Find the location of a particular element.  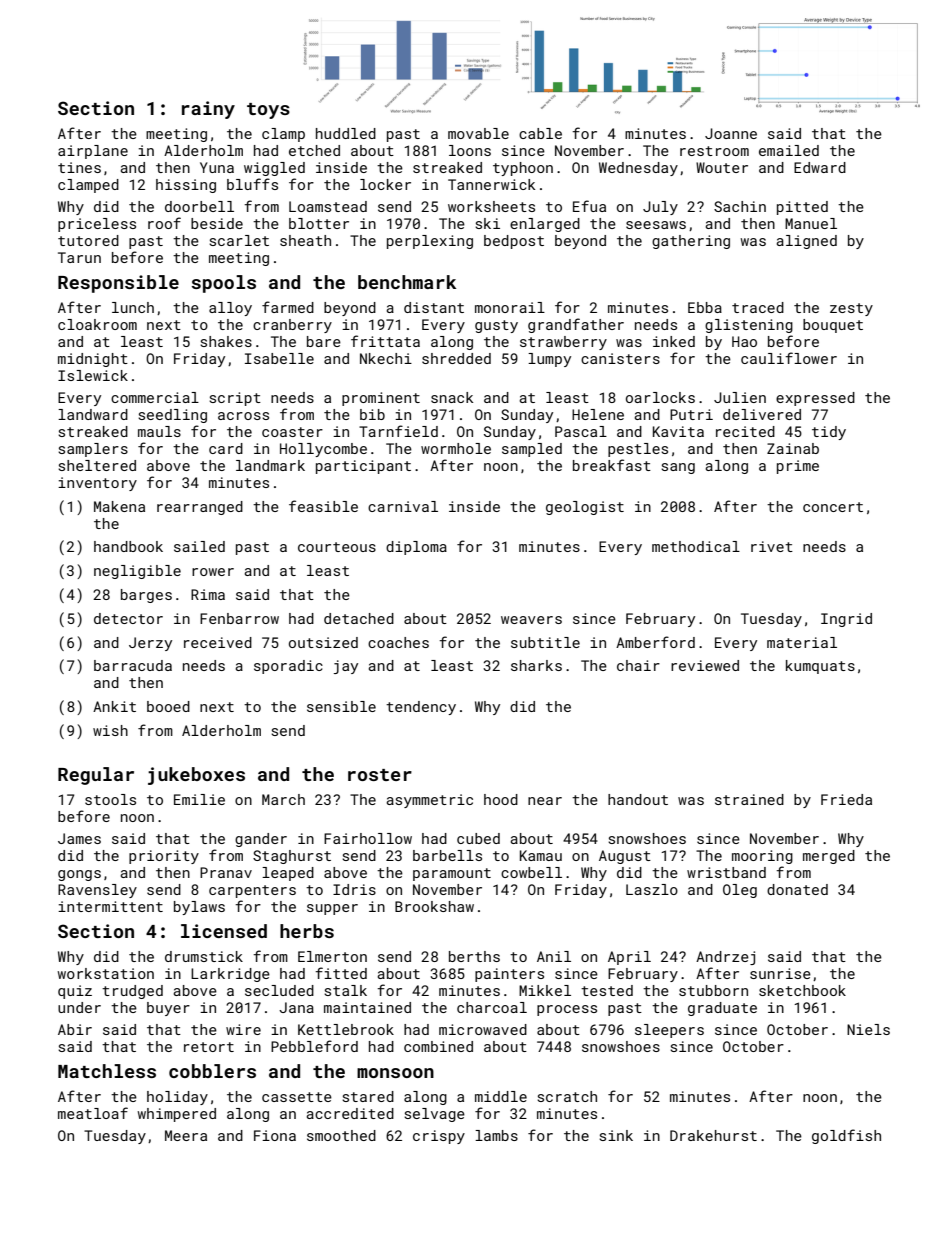

cowbell is located at coordinates (531, 872).
